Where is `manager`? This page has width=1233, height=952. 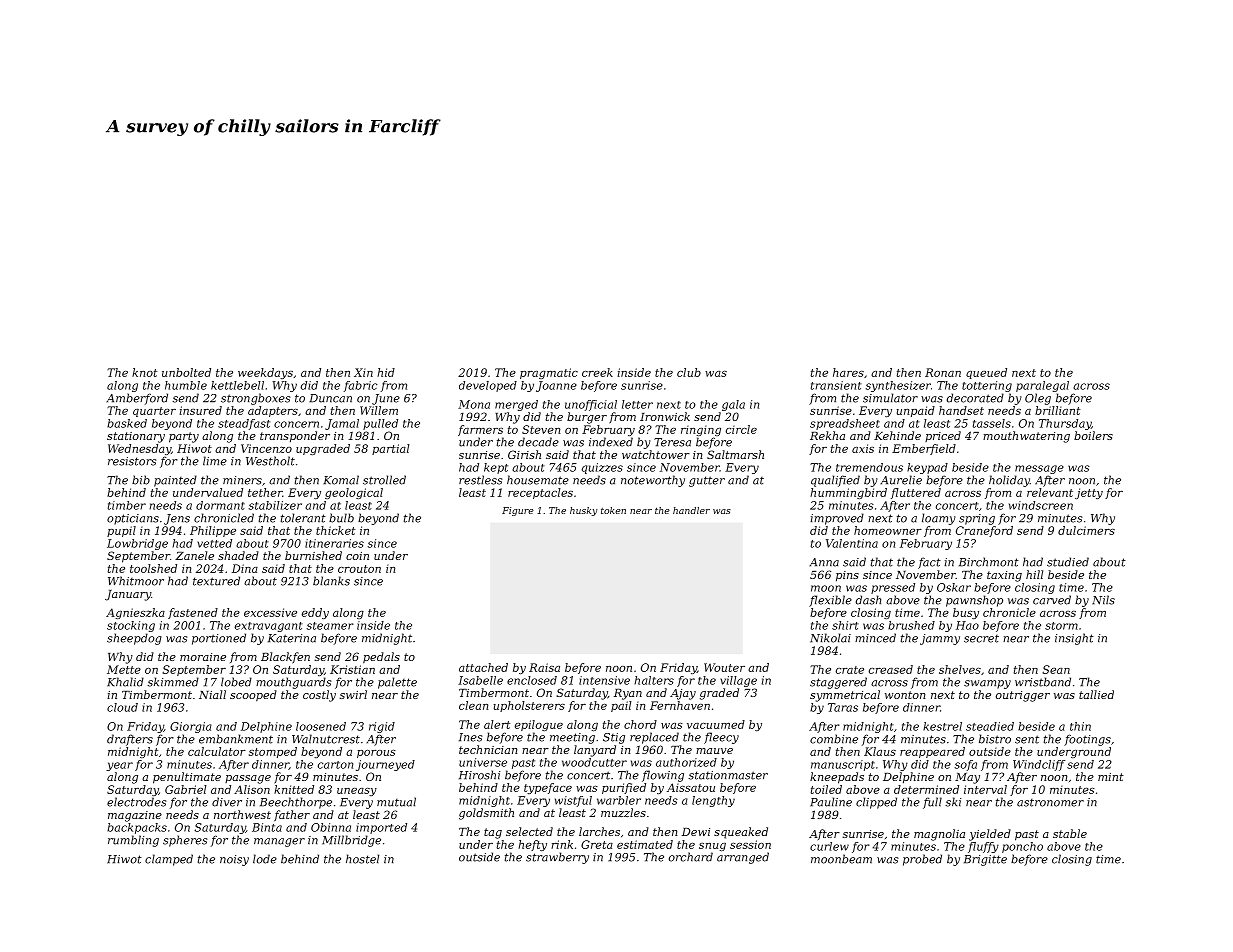
manager is located at coordinates (279, 842).
